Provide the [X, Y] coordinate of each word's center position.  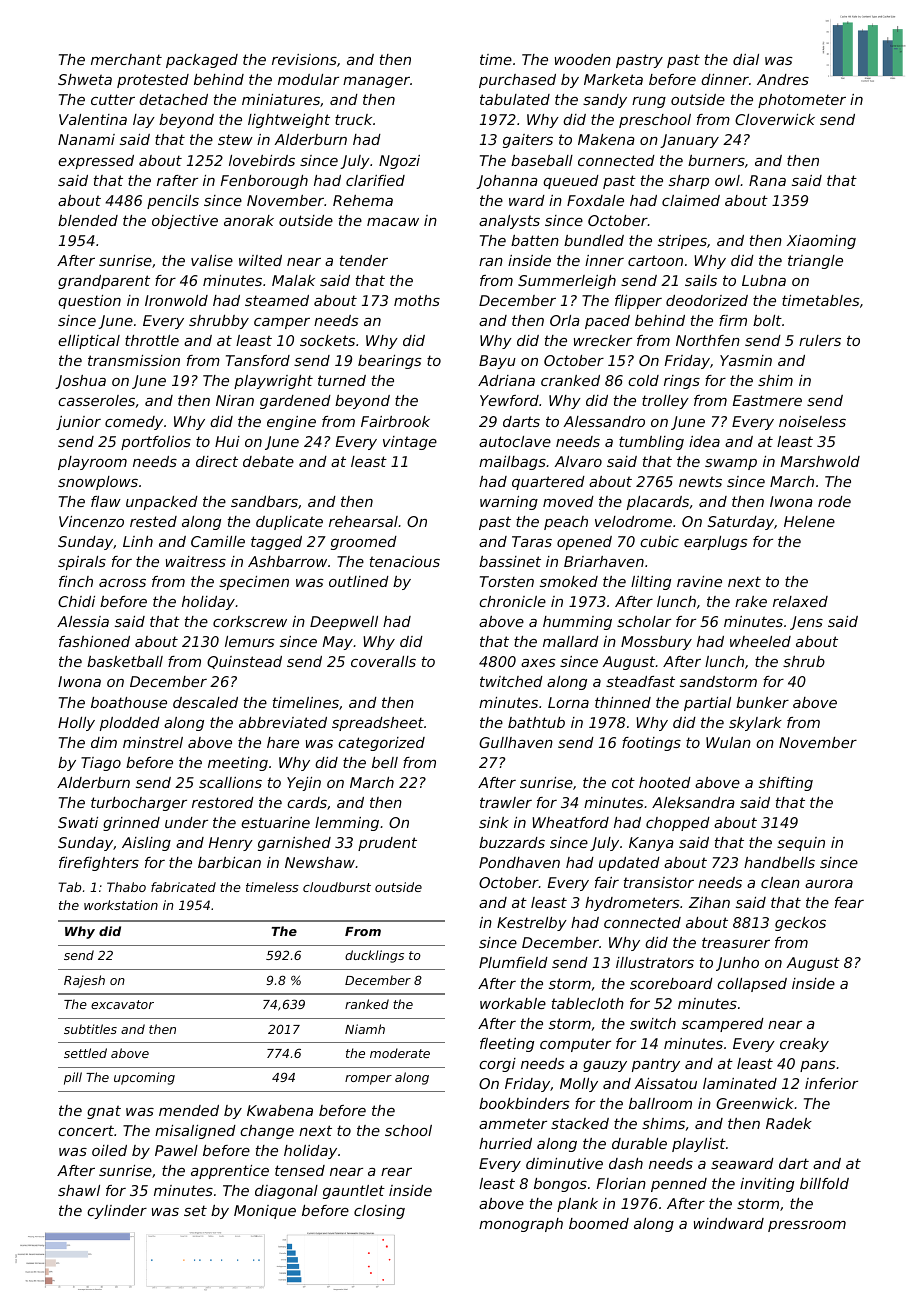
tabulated [515, 99]
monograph [521, 1225]
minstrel [153, 742]
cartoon [655, 260]
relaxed [800, 601]
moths [417, 300]
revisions [304, 59]
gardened [295, 402]
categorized [381, 744]
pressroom [807, 1226]
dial [746, 59]
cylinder [117, 1212]
